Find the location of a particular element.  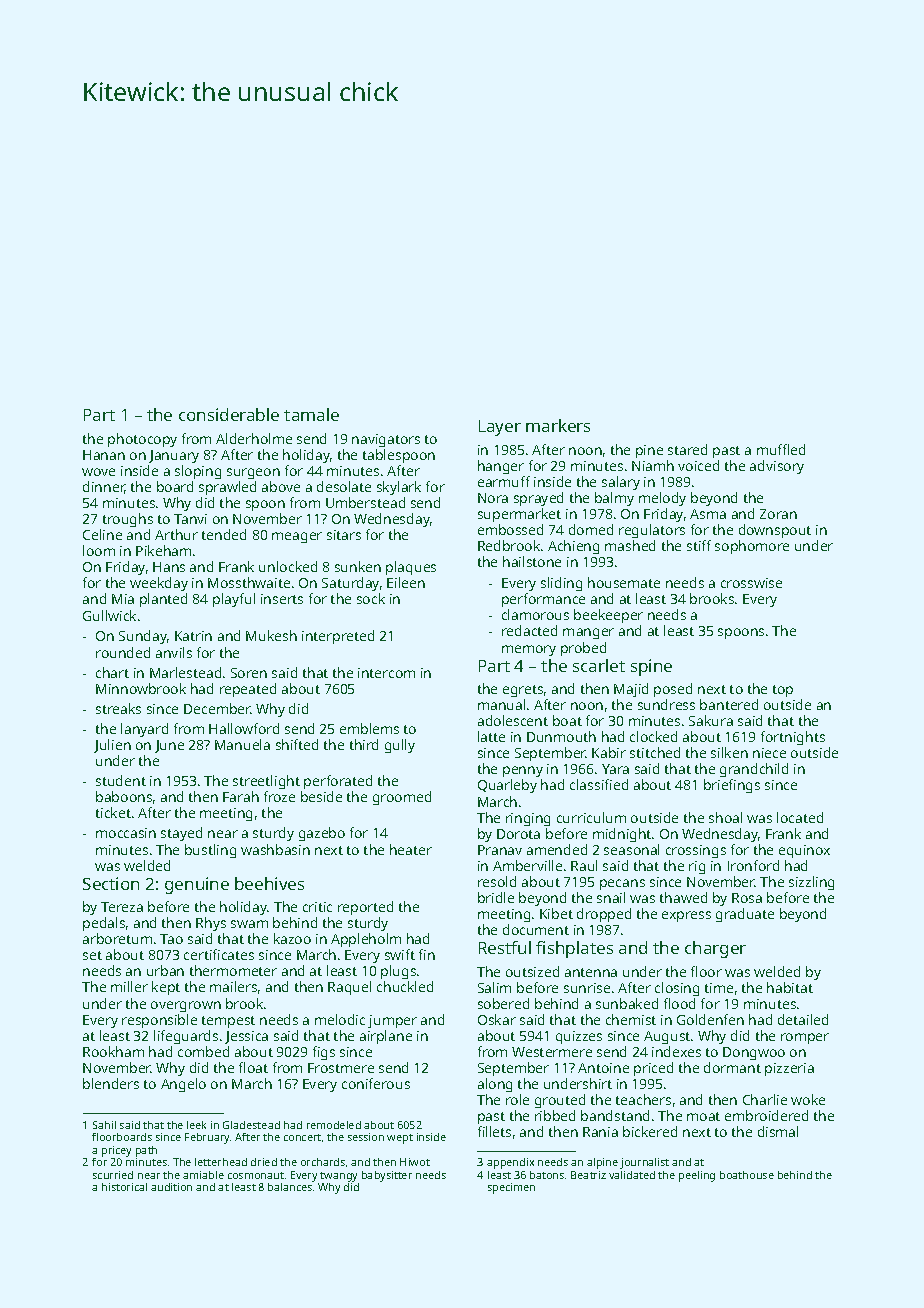

ticket is located at coordinates (113, 812).
